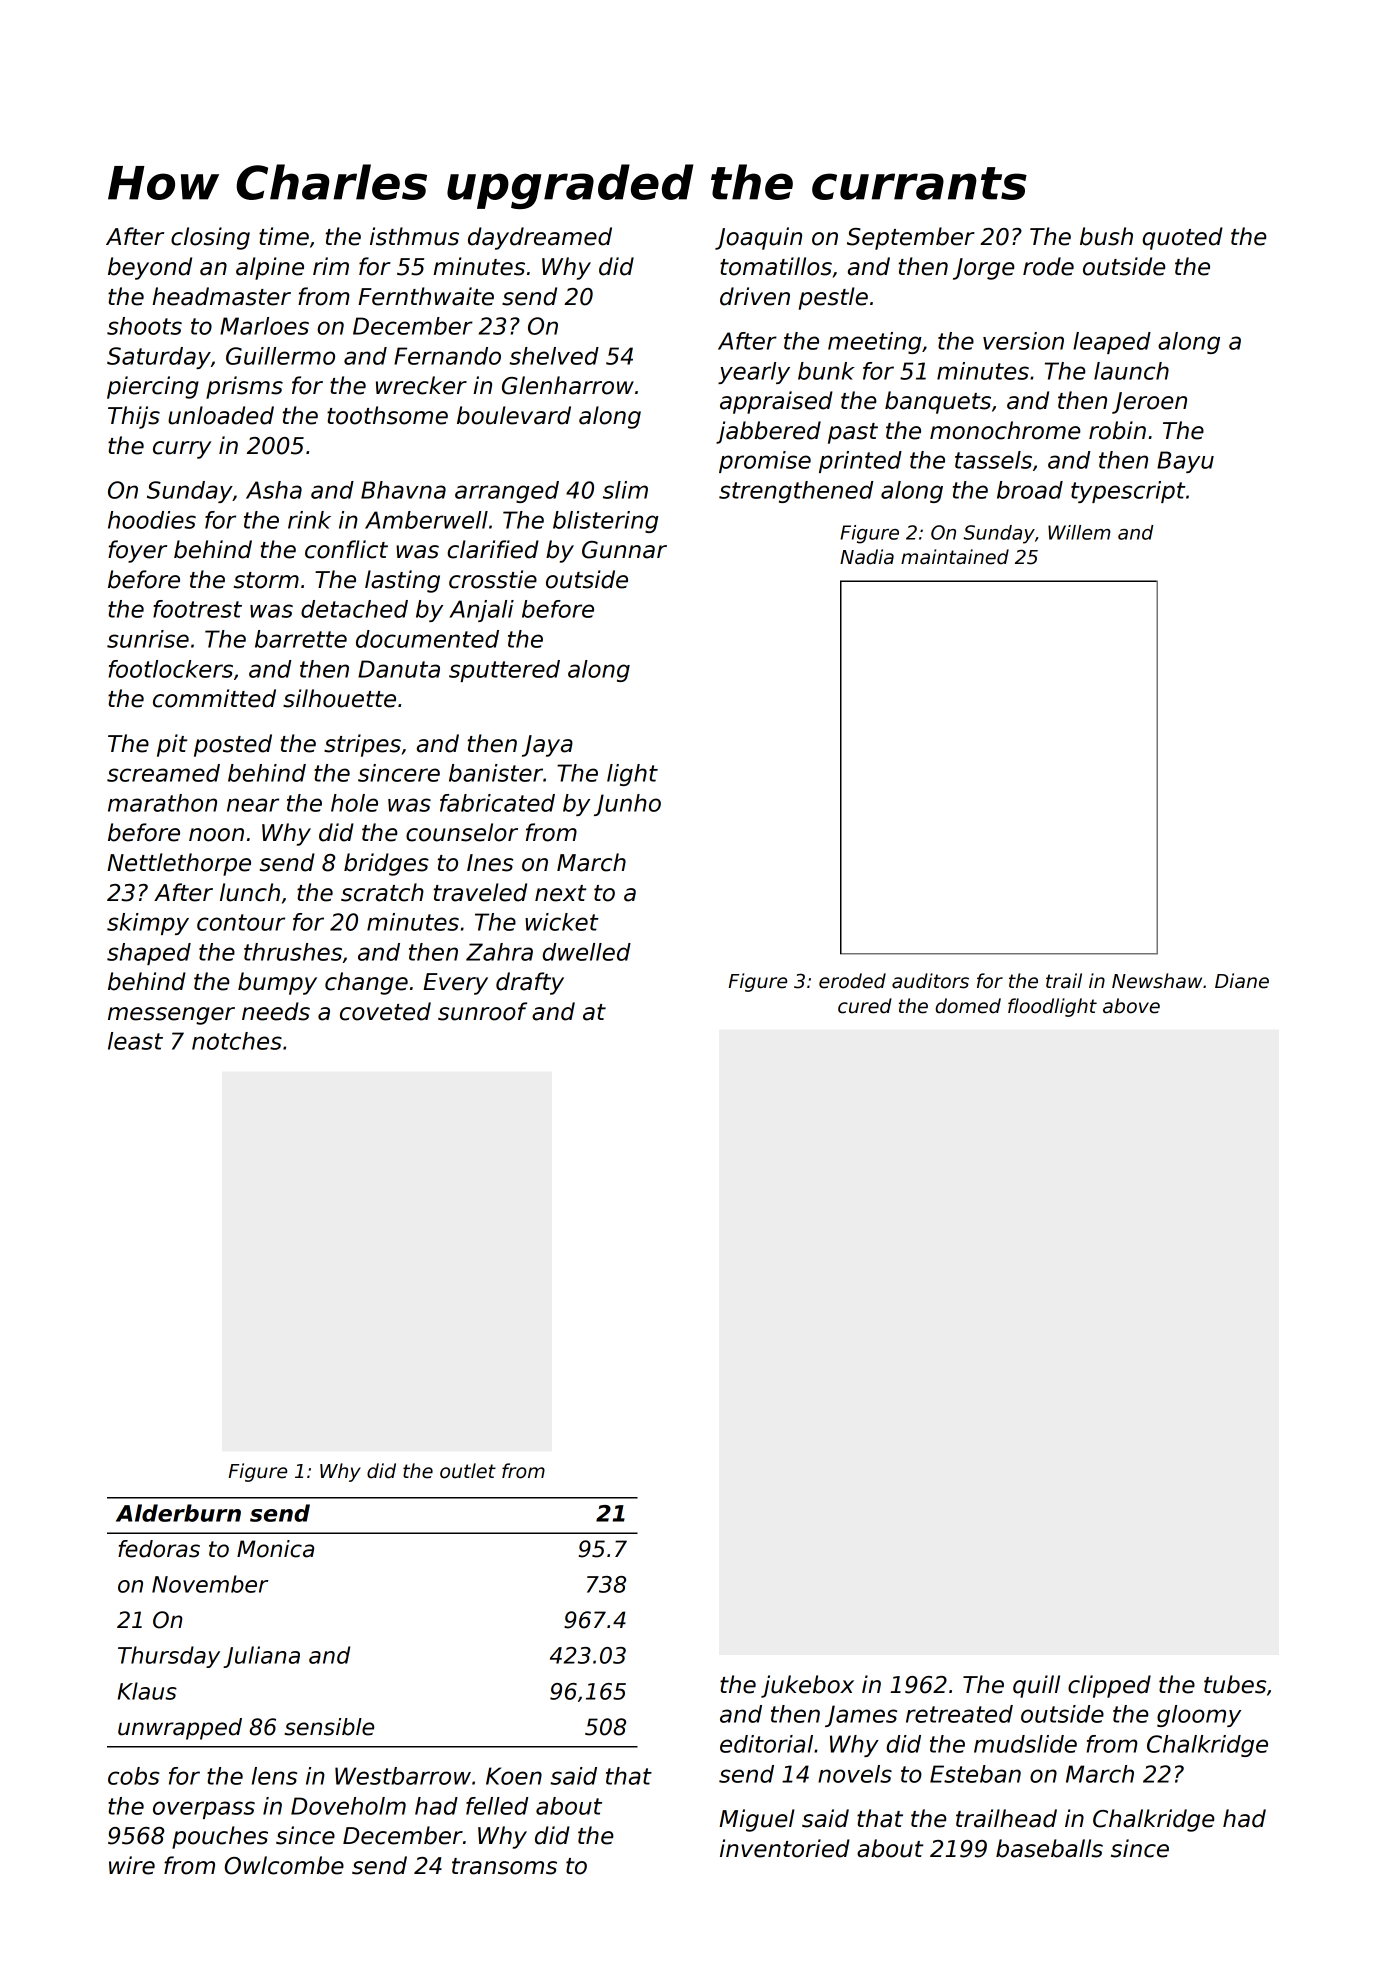 This page has width=1386, height=1969. Describe the element at coordinates (468, 1471) in the page. I see `outlet` at that location.
